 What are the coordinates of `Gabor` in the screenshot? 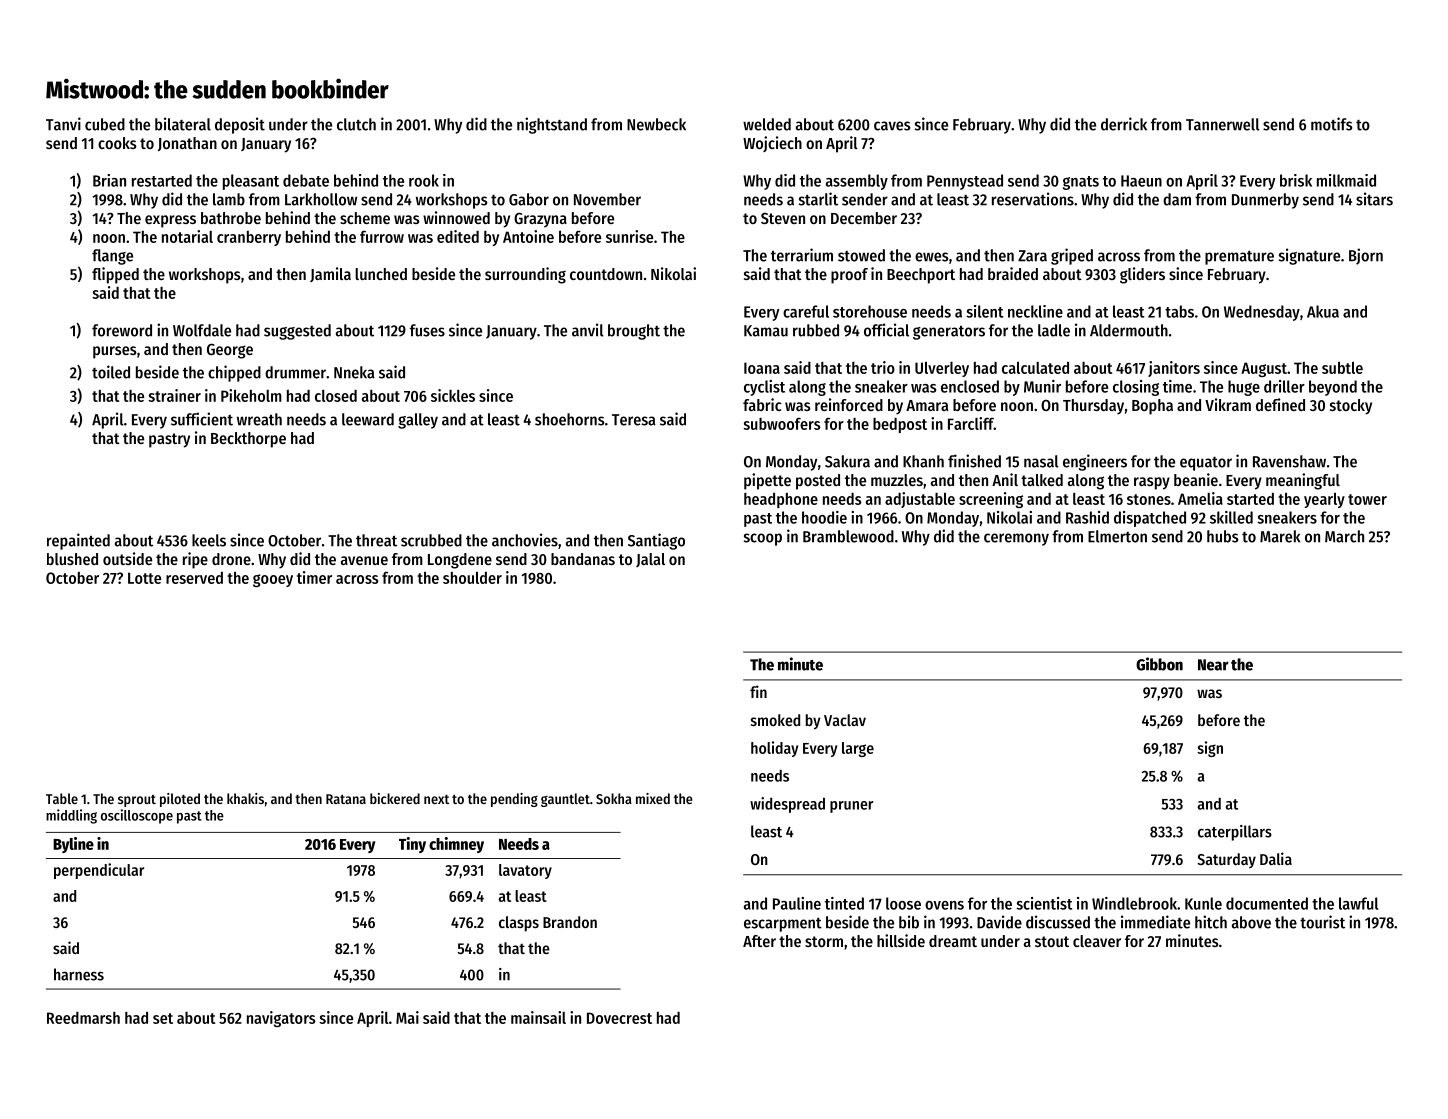 It's located at (529, 199).
